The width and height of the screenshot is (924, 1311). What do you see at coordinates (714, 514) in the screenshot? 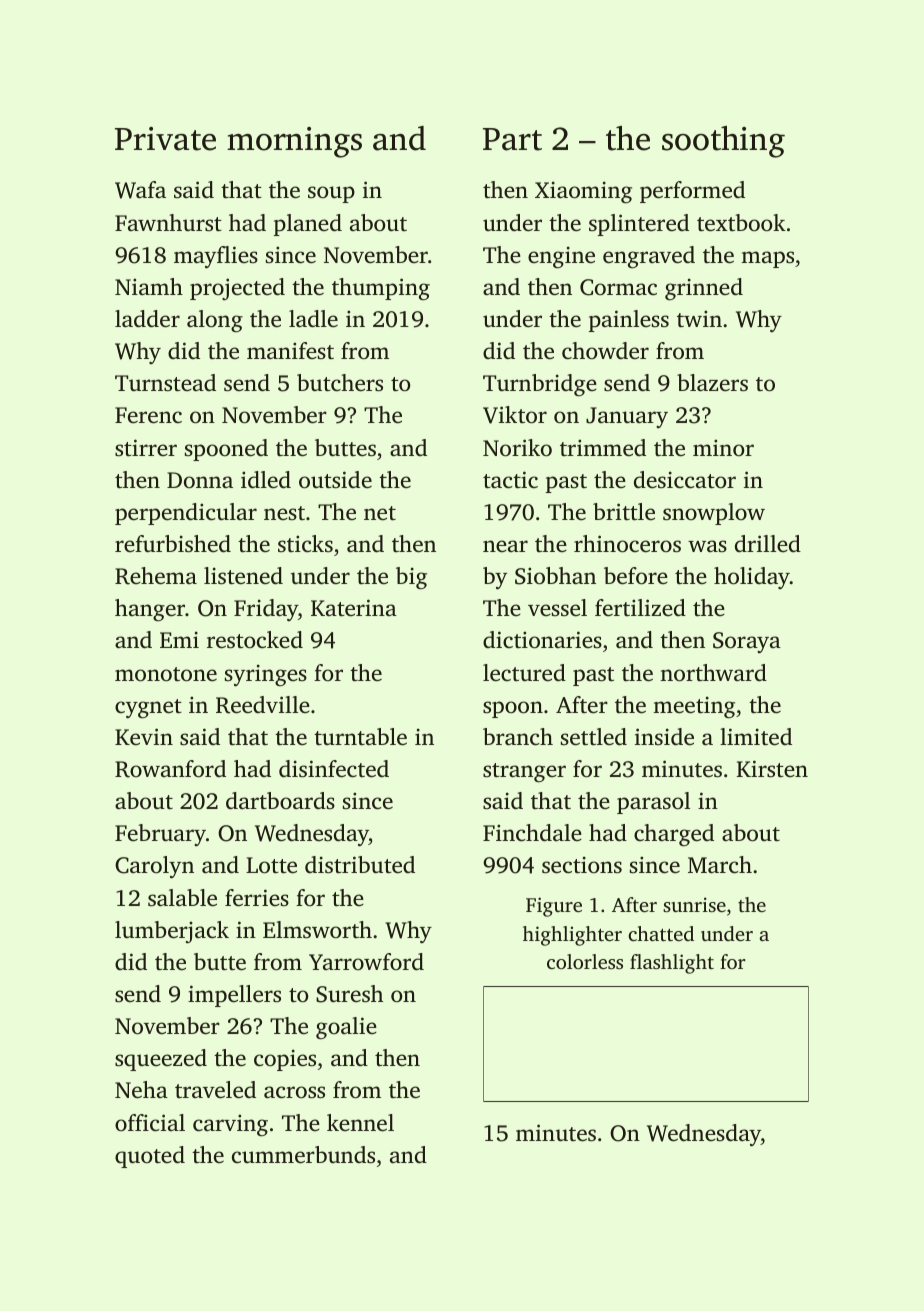
I see `snowplow` at bounding box center [714, 514].
